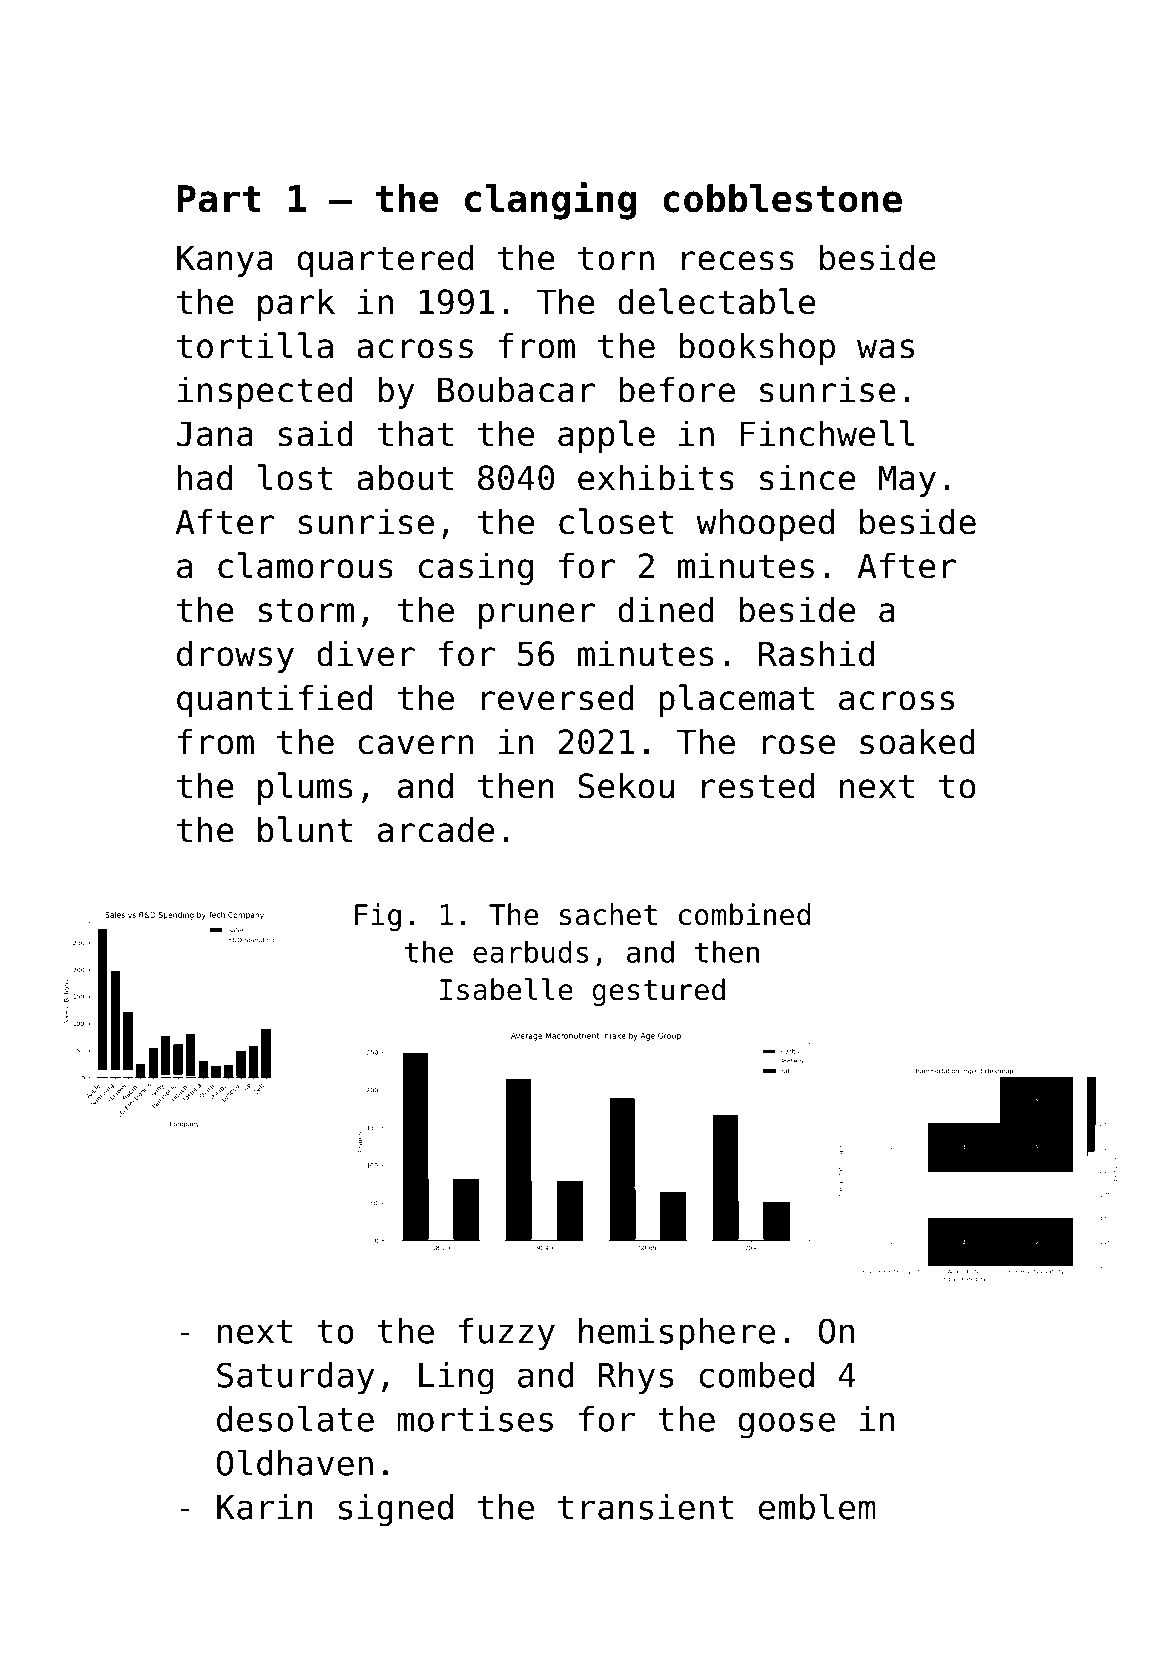  What do you see at coordinates (506, 989) in the document?
I see `Isabelle` at bounding box center [506, 989].
